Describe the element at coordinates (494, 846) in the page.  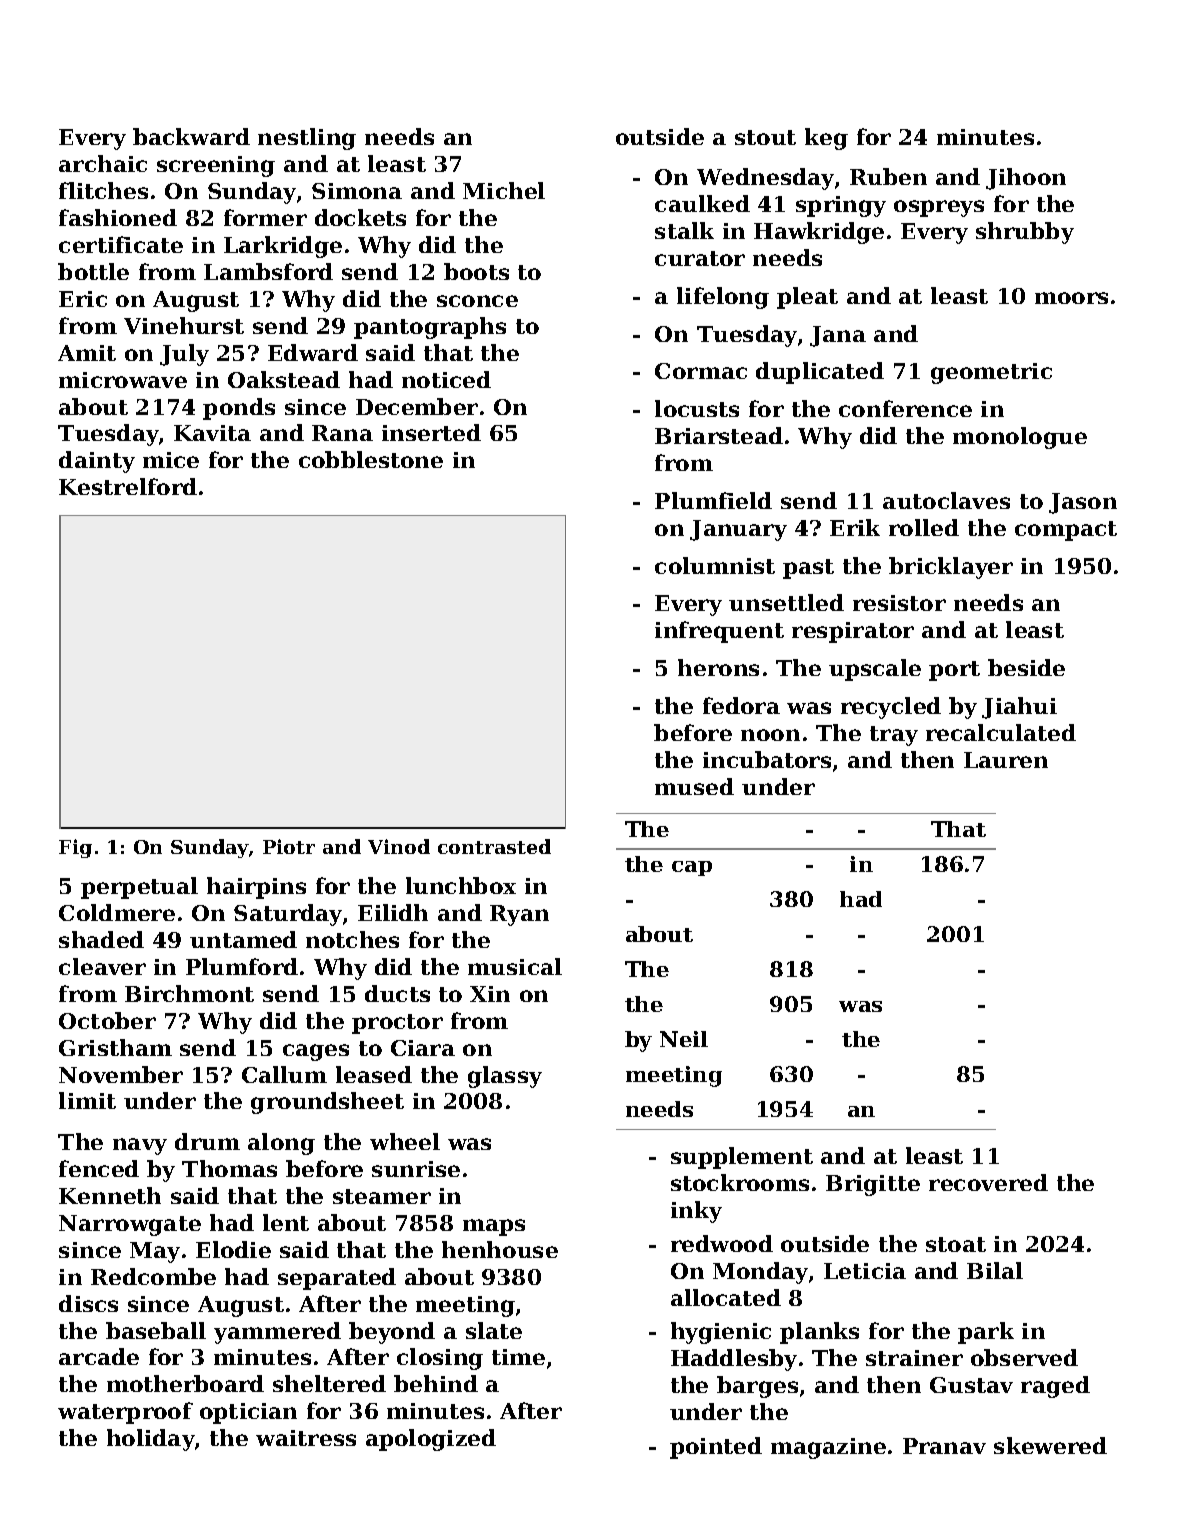
I see `contrasted` at that location.
